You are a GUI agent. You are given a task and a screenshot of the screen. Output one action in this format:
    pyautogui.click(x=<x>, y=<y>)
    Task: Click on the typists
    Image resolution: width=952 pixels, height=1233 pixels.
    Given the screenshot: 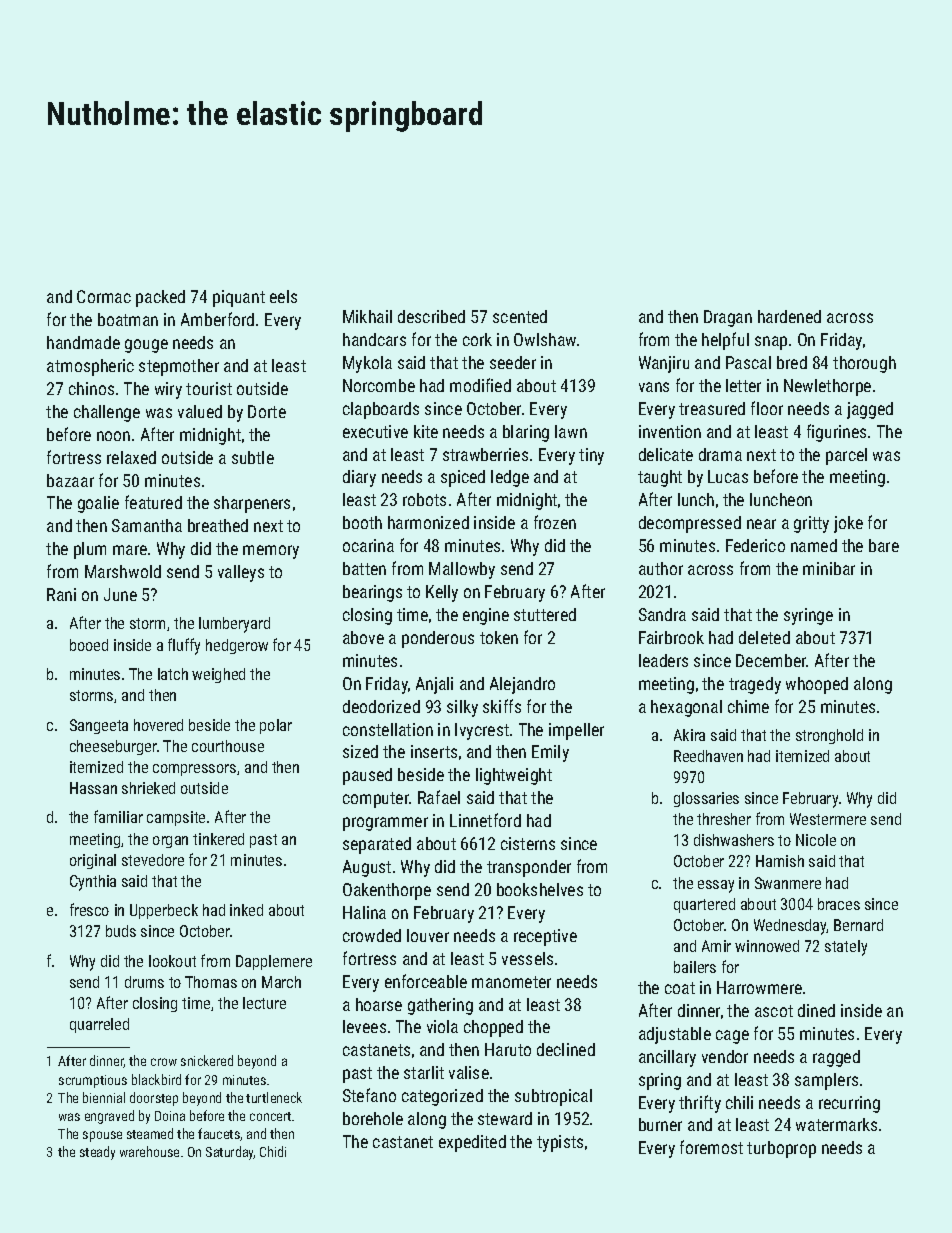 What is the action you would take?
    pyautogui.click(x=560, y=1143)
